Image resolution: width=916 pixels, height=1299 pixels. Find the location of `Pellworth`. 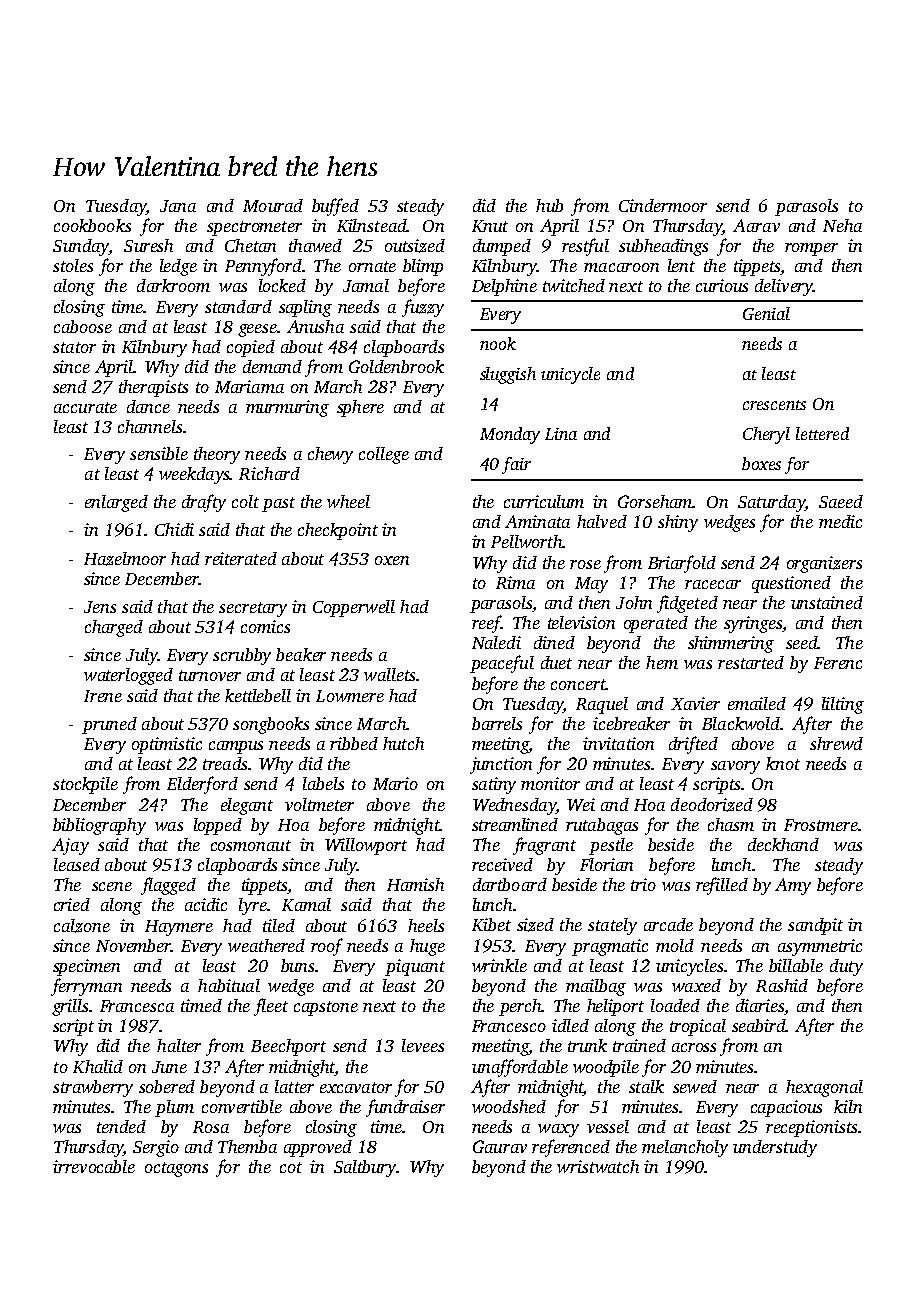

Pellworth is located at coordinates (526, 541).
